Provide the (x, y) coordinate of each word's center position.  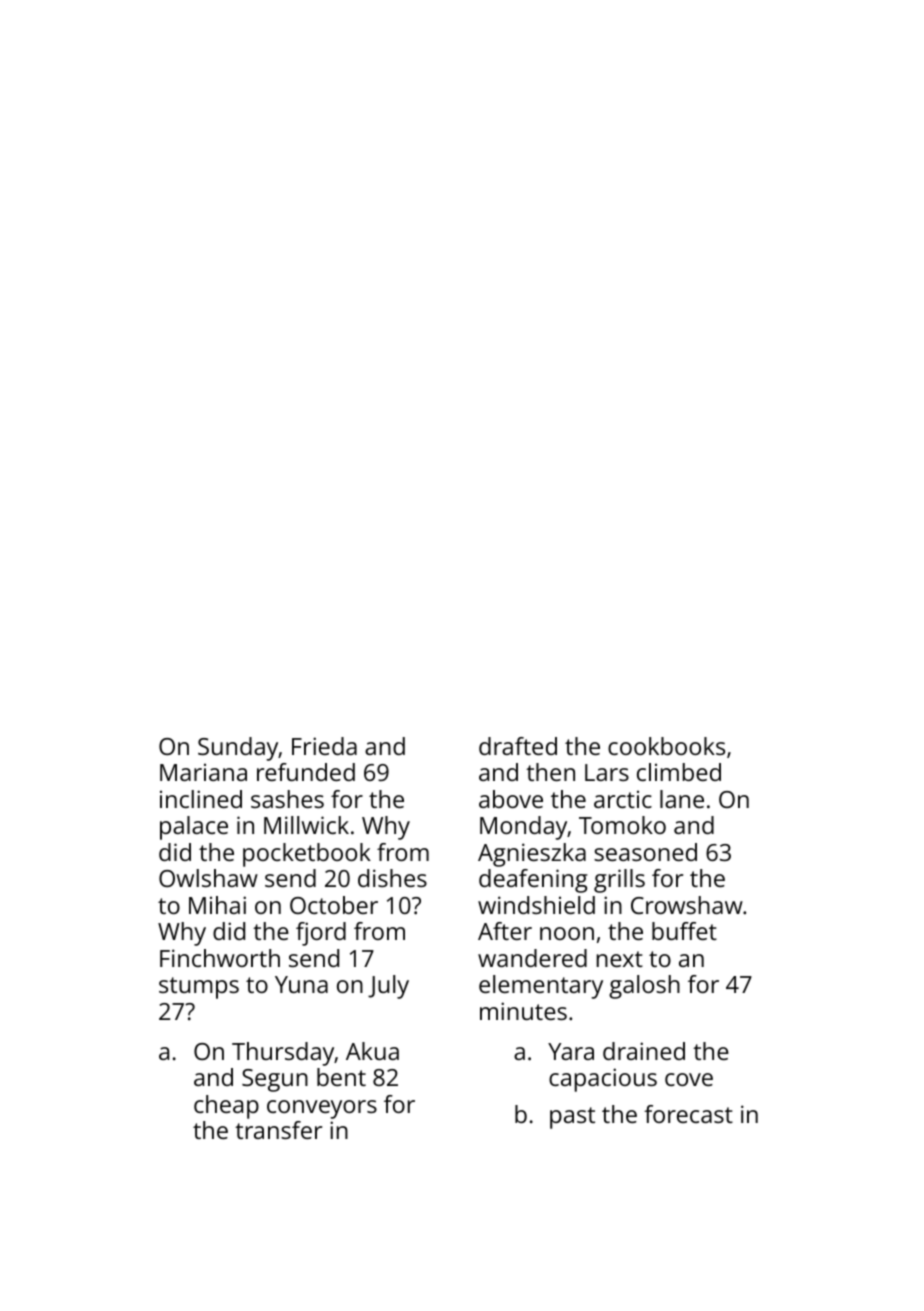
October (334, 905)
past (572, 1118)
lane (682, 799)
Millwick (306, 825)
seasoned (645, 852)
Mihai (217, 905)
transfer (278, 1130)
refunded (306, 772)
